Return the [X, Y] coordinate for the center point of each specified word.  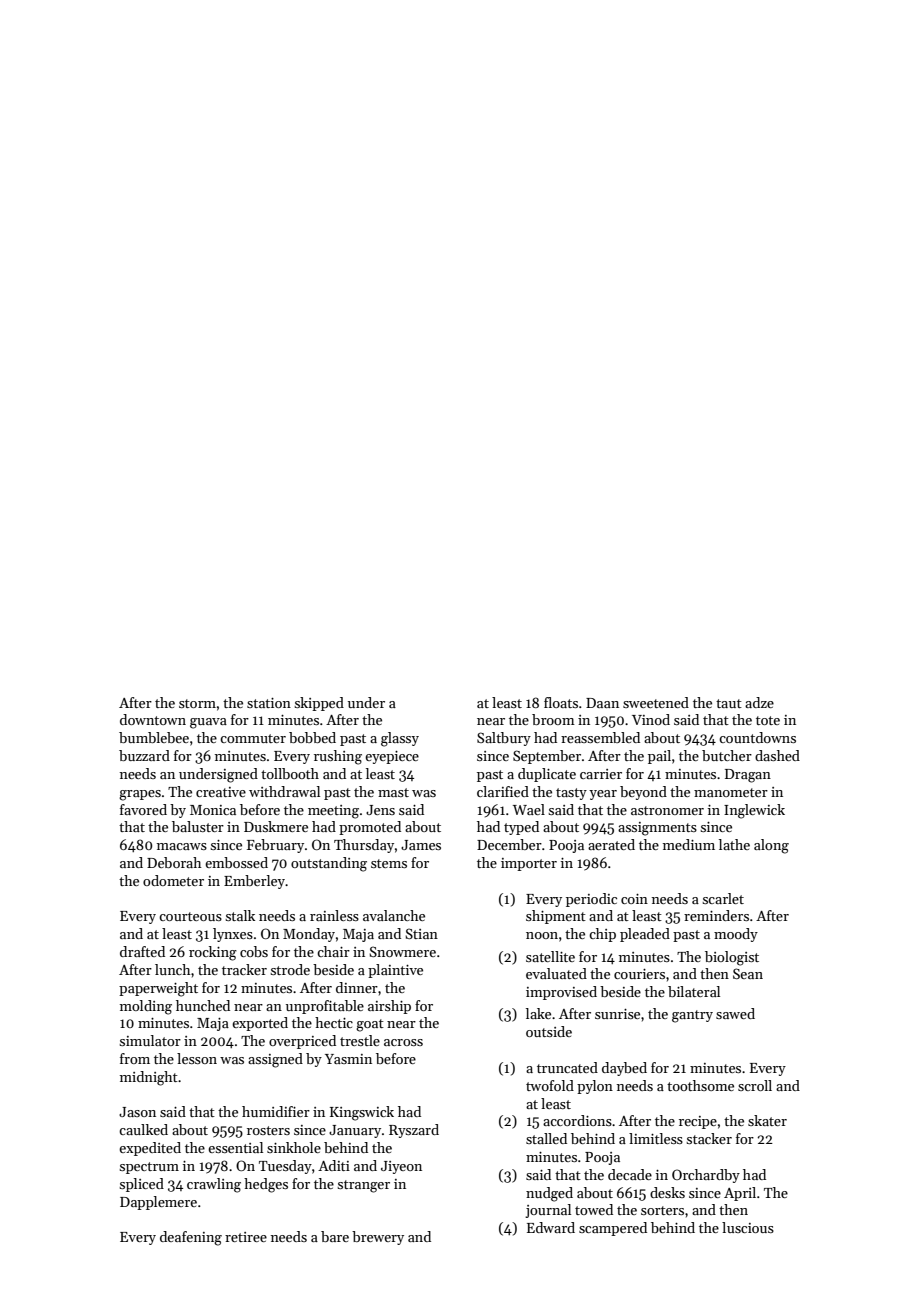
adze [759, 702]
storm [197, 703]
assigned [275, 1060]
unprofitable [325, 1007]
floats [561, 702]
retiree [246, 1237]
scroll [755, 1085]
